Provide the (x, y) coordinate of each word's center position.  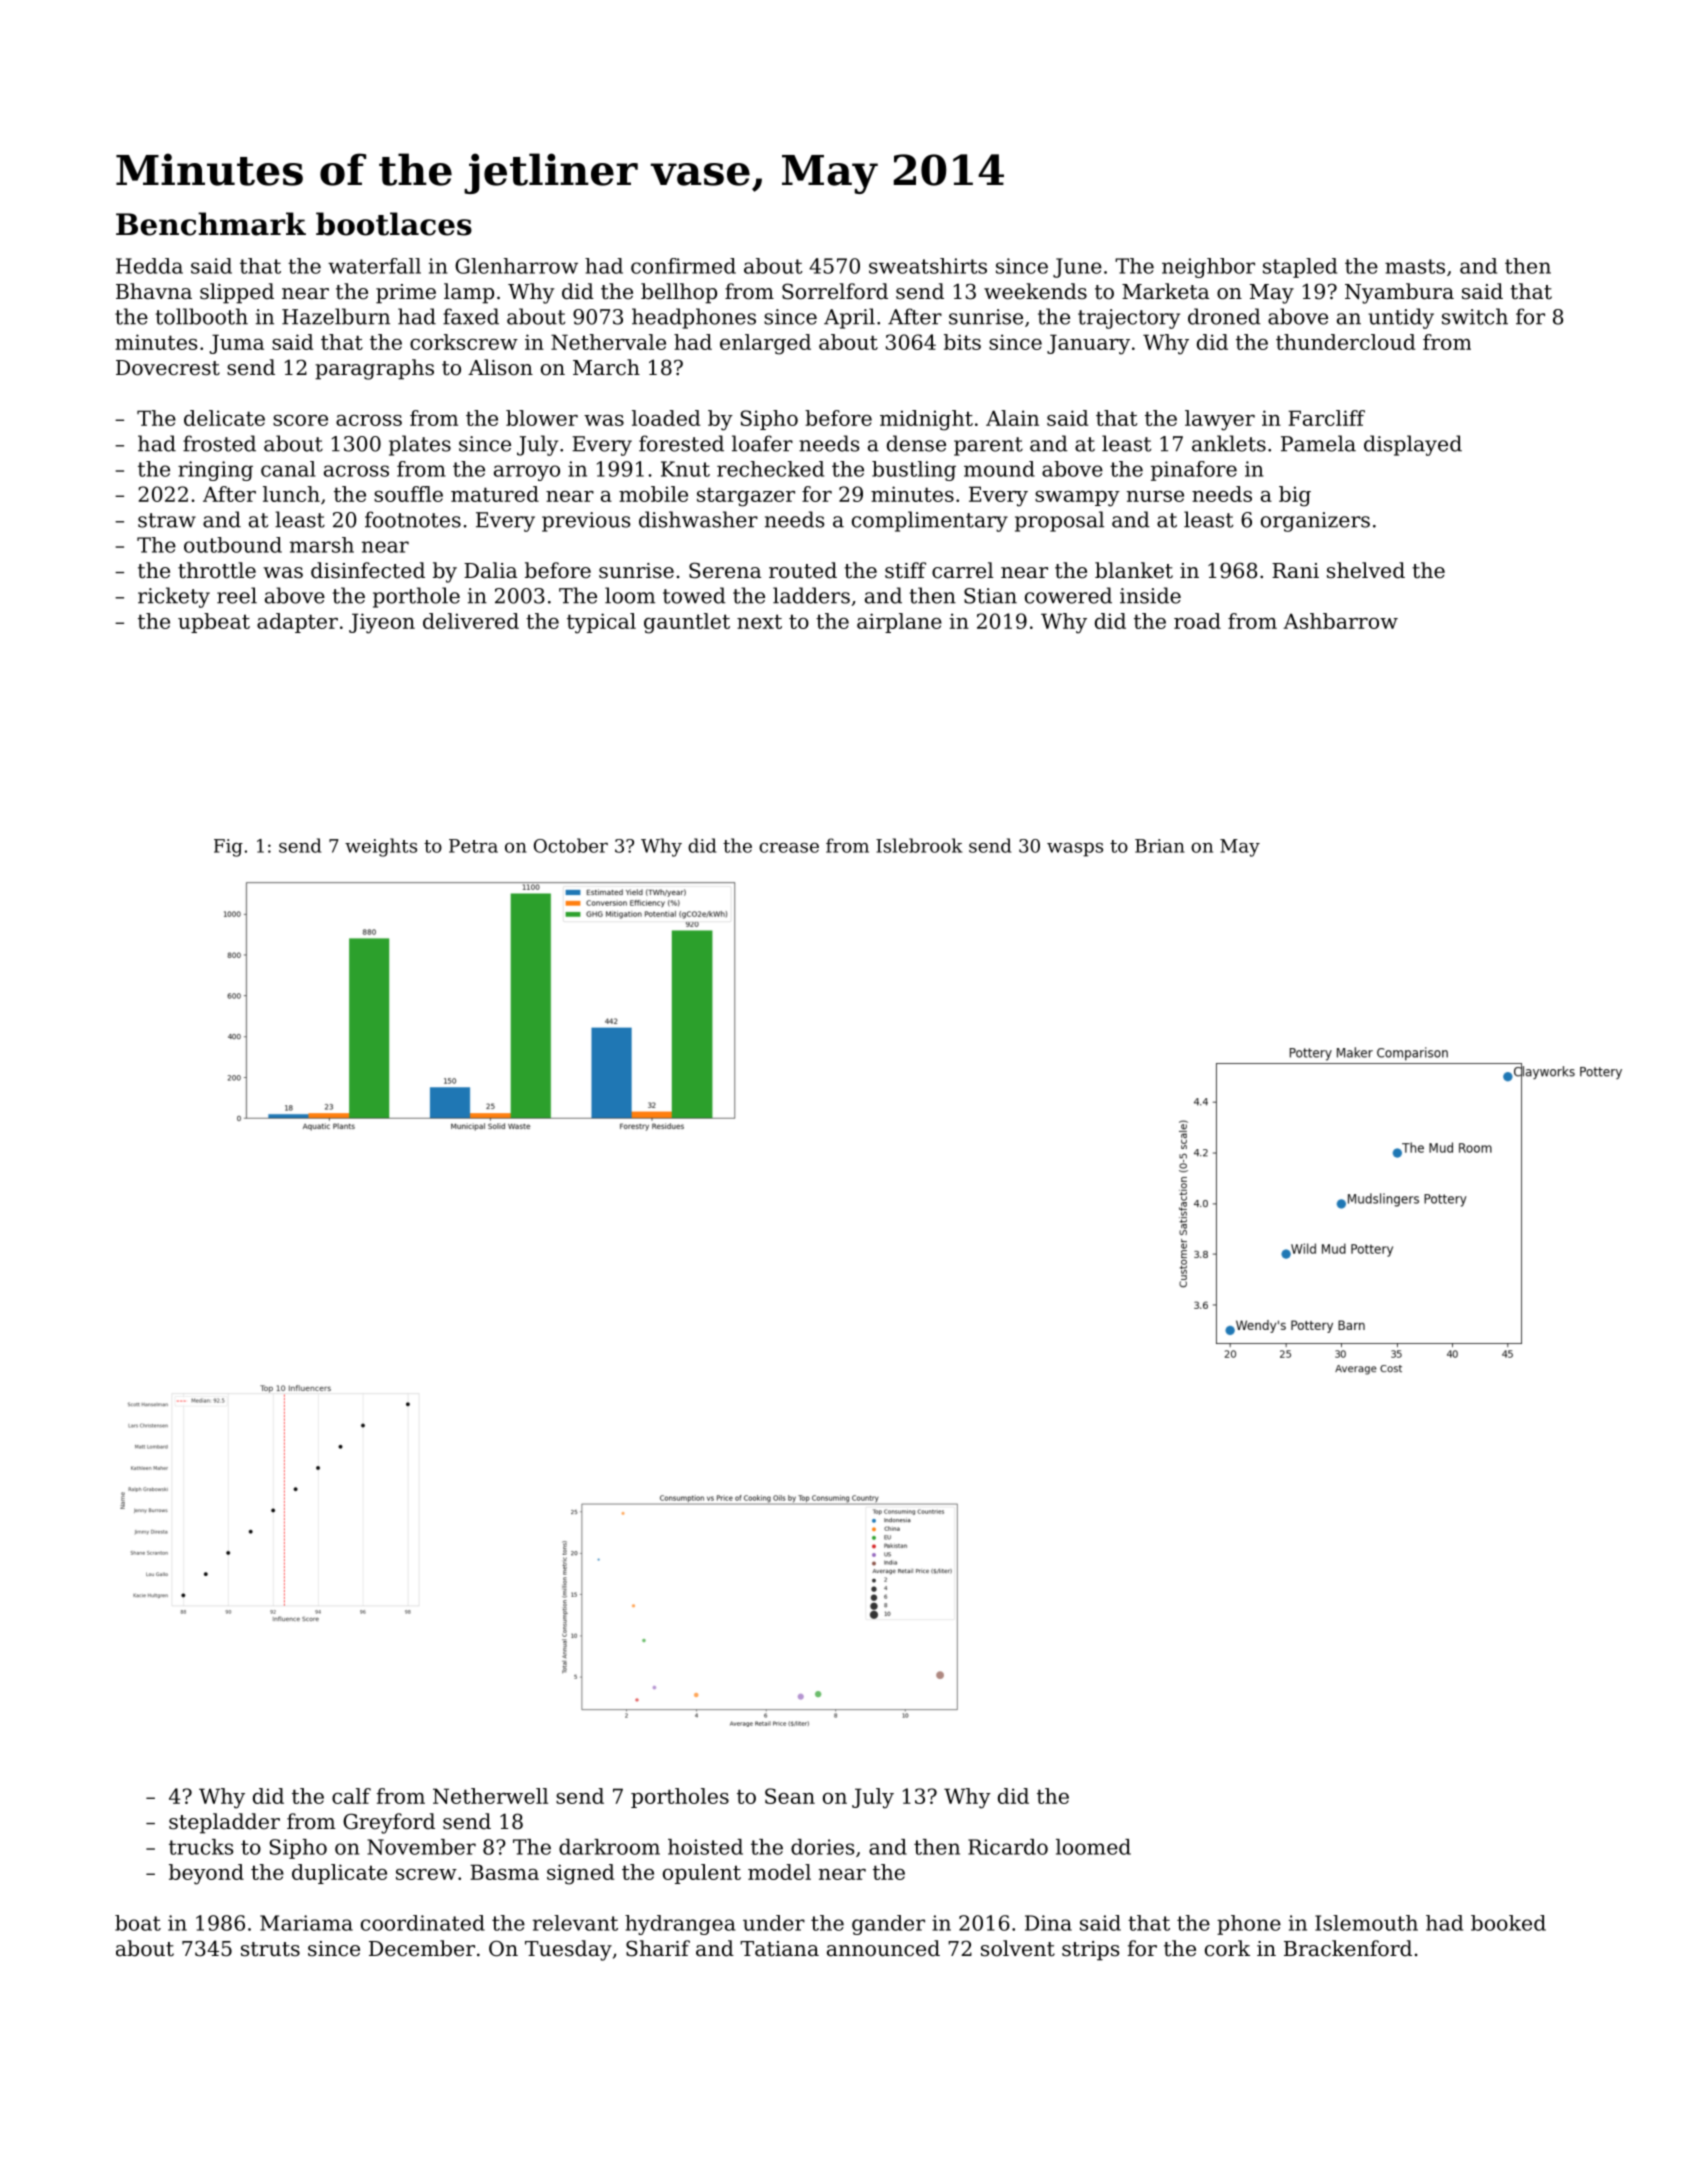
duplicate (339, 1874)
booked (1508, 1923)
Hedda (149, 266)
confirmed (683, 266)
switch (1475, 316)
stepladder (224, 1823)
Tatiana (779, 1949)
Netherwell (490, 1796)
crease (789, 847)
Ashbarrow (1340, 621)
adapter (297, 623)
